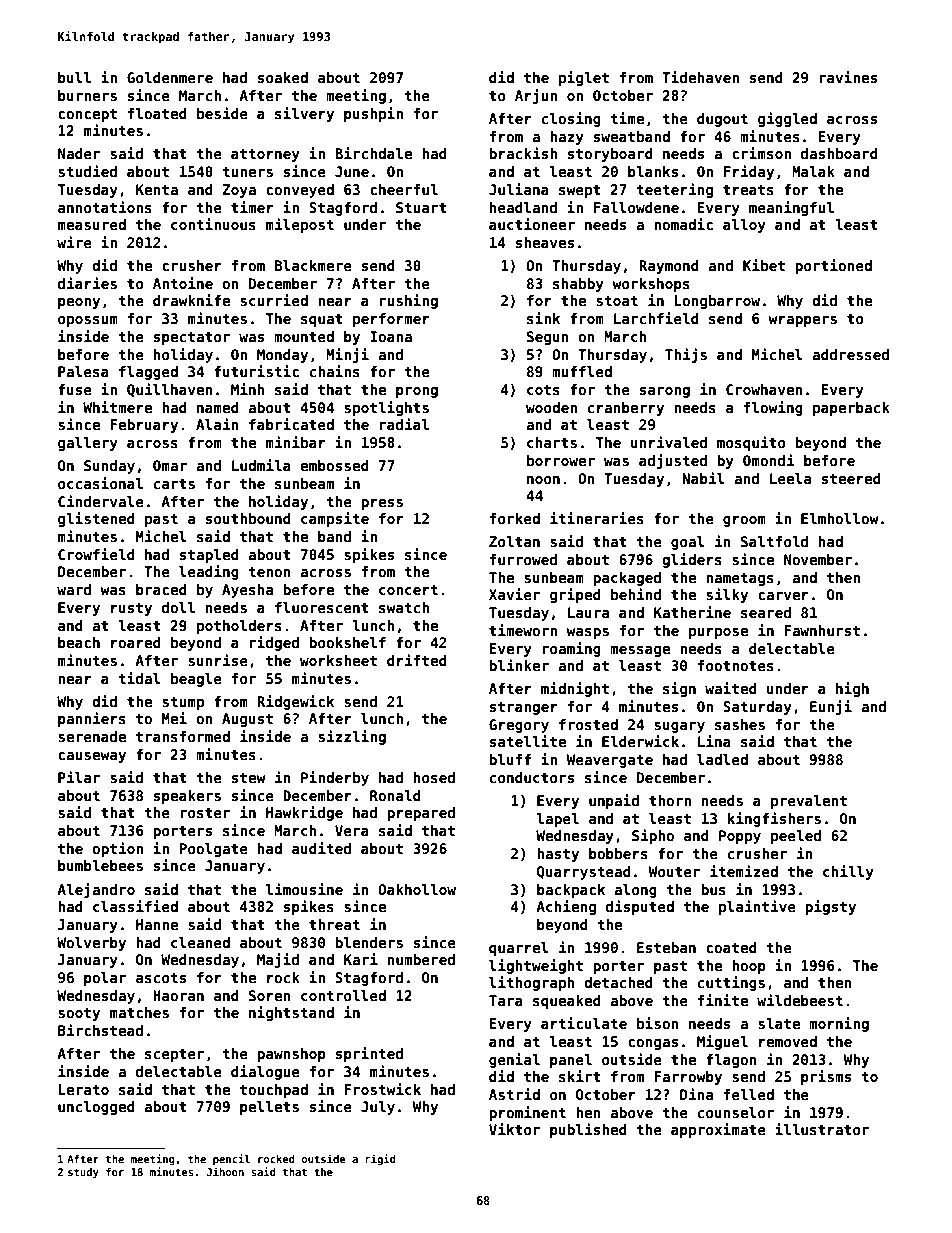 The image size is (952, 1233). Describe the element at coordinates (751, 443) in the image. I see `mosquito` at that location.
